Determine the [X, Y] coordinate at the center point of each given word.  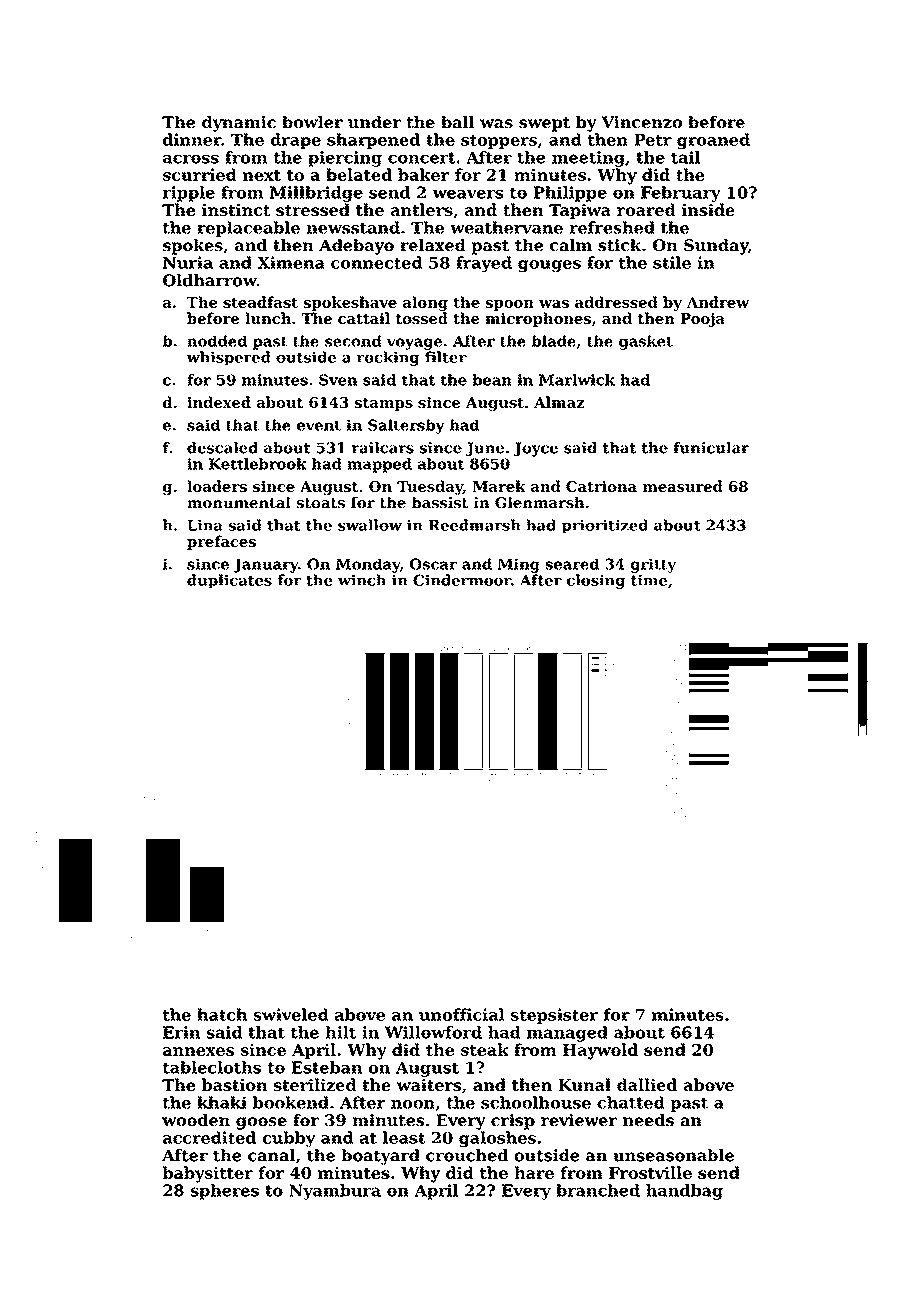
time [649, 580]
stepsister [554, 1016]
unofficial [462, 1014]
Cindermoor [462, 580]
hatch [222, 1014]
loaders [217, 486]
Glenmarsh [540, 502]
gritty [653, 565]
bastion [234, 1084]
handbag [684, 1192]
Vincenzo [641, 122]
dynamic [239, 124]
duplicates [229, 581]
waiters [428, 1085]
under [374, 122]
